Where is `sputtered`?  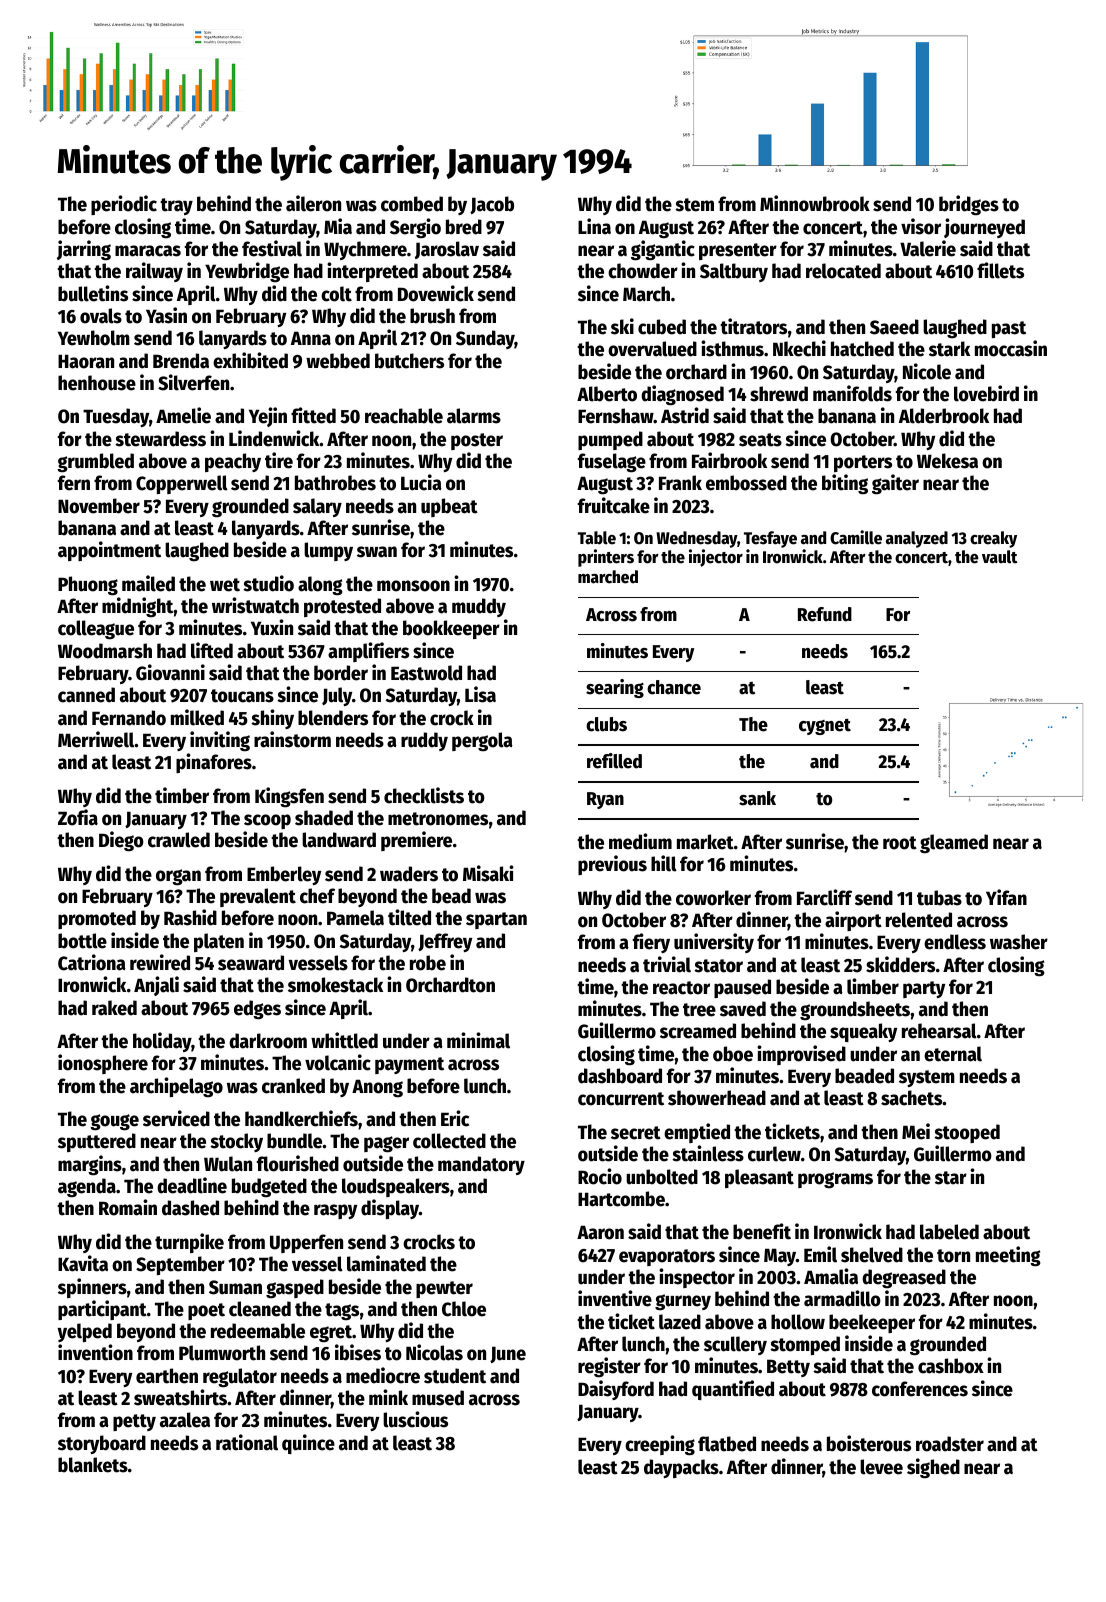
sputtered is located at coordinates (97, 1142).
